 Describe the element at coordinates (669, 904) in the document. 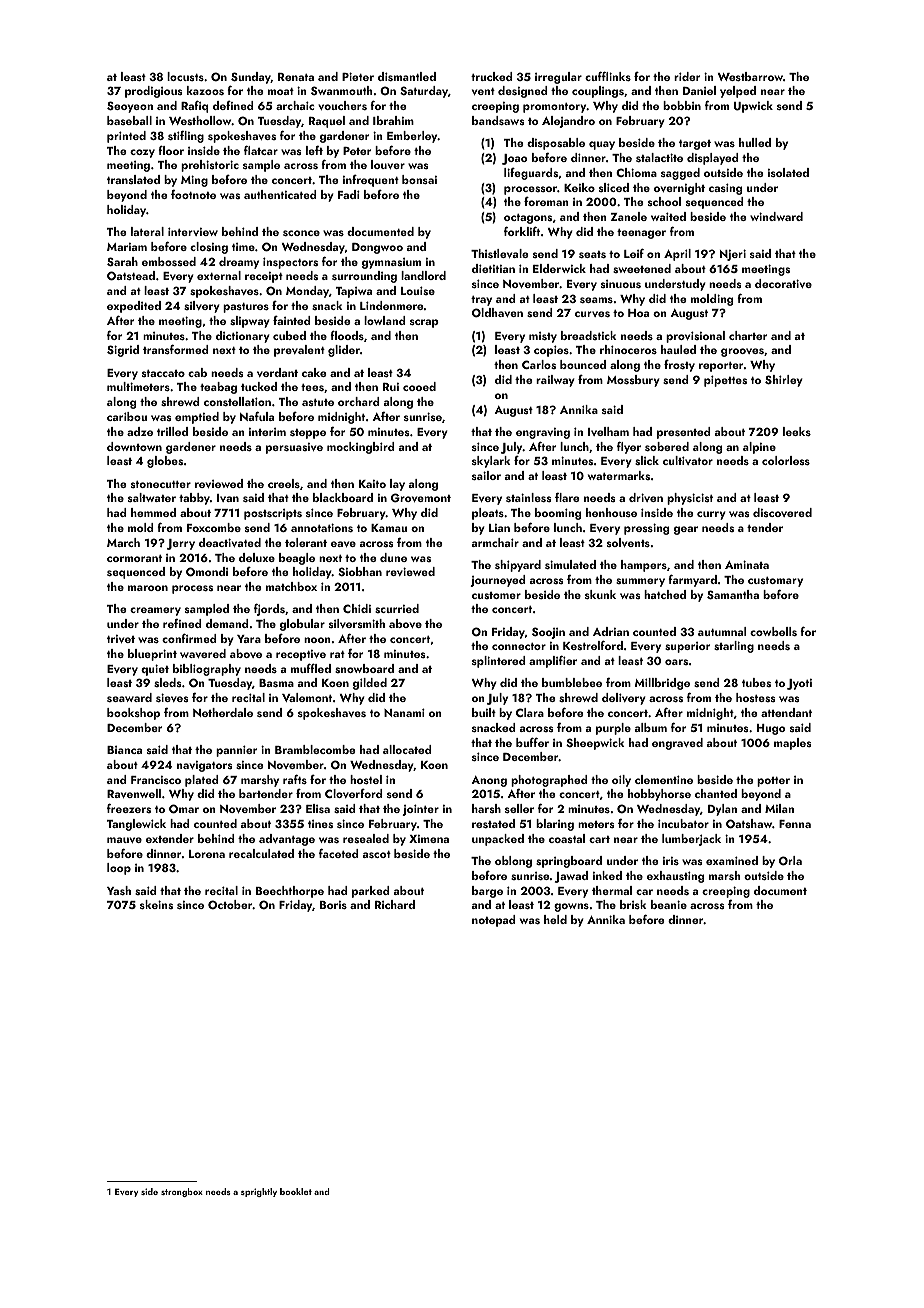

I see `beanie` at that location.
